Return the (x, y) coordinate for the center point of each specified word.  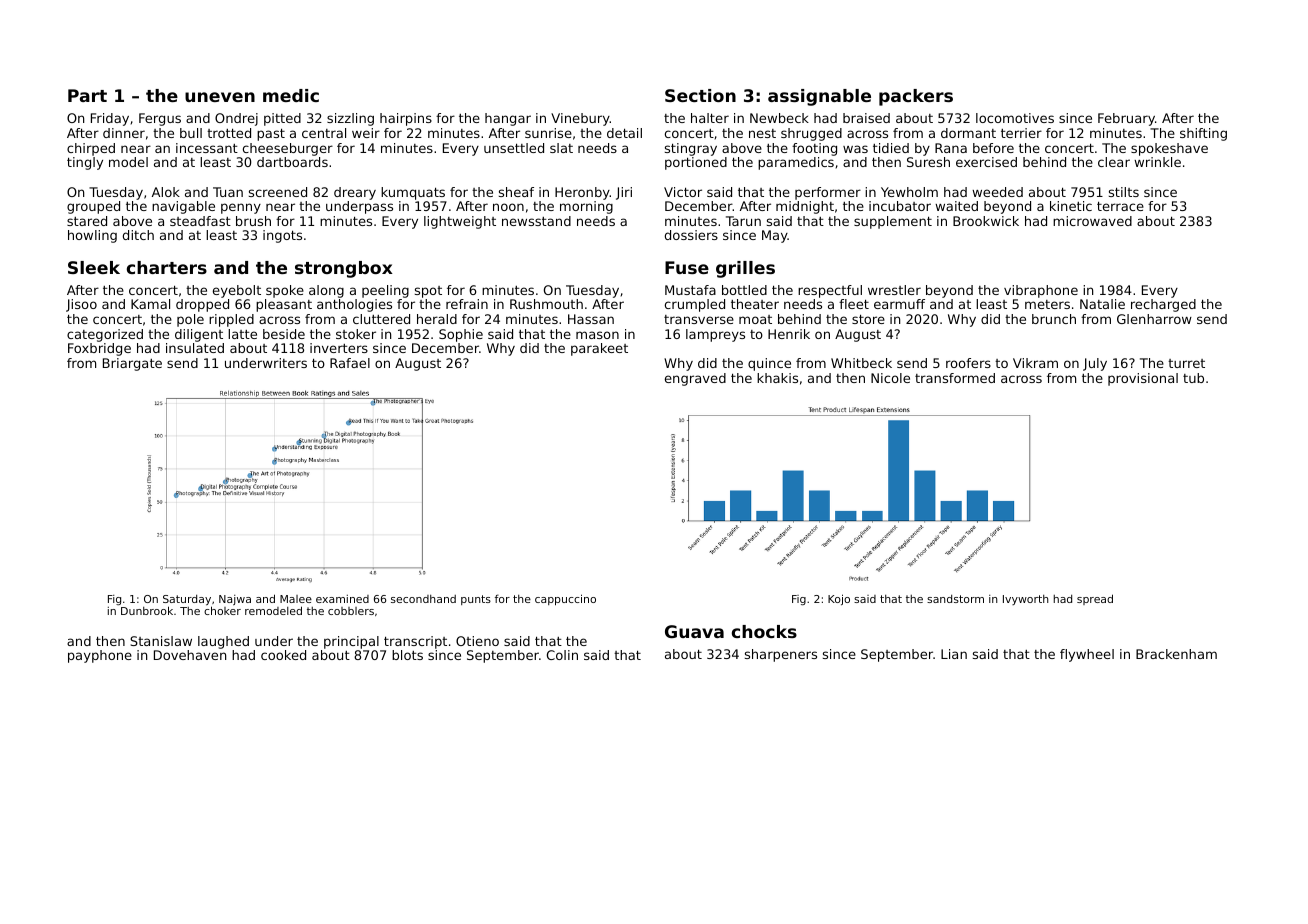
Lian (954, 654)
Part (87, 95)
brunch (1054, 319)
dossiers (691, 235)
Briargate (132, 364)
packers (916, 97)
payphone (100, 656)
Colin (562, 655)
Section (700, 95)
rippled (231, 320)
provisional (1143, 379)
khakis (777, 378)
